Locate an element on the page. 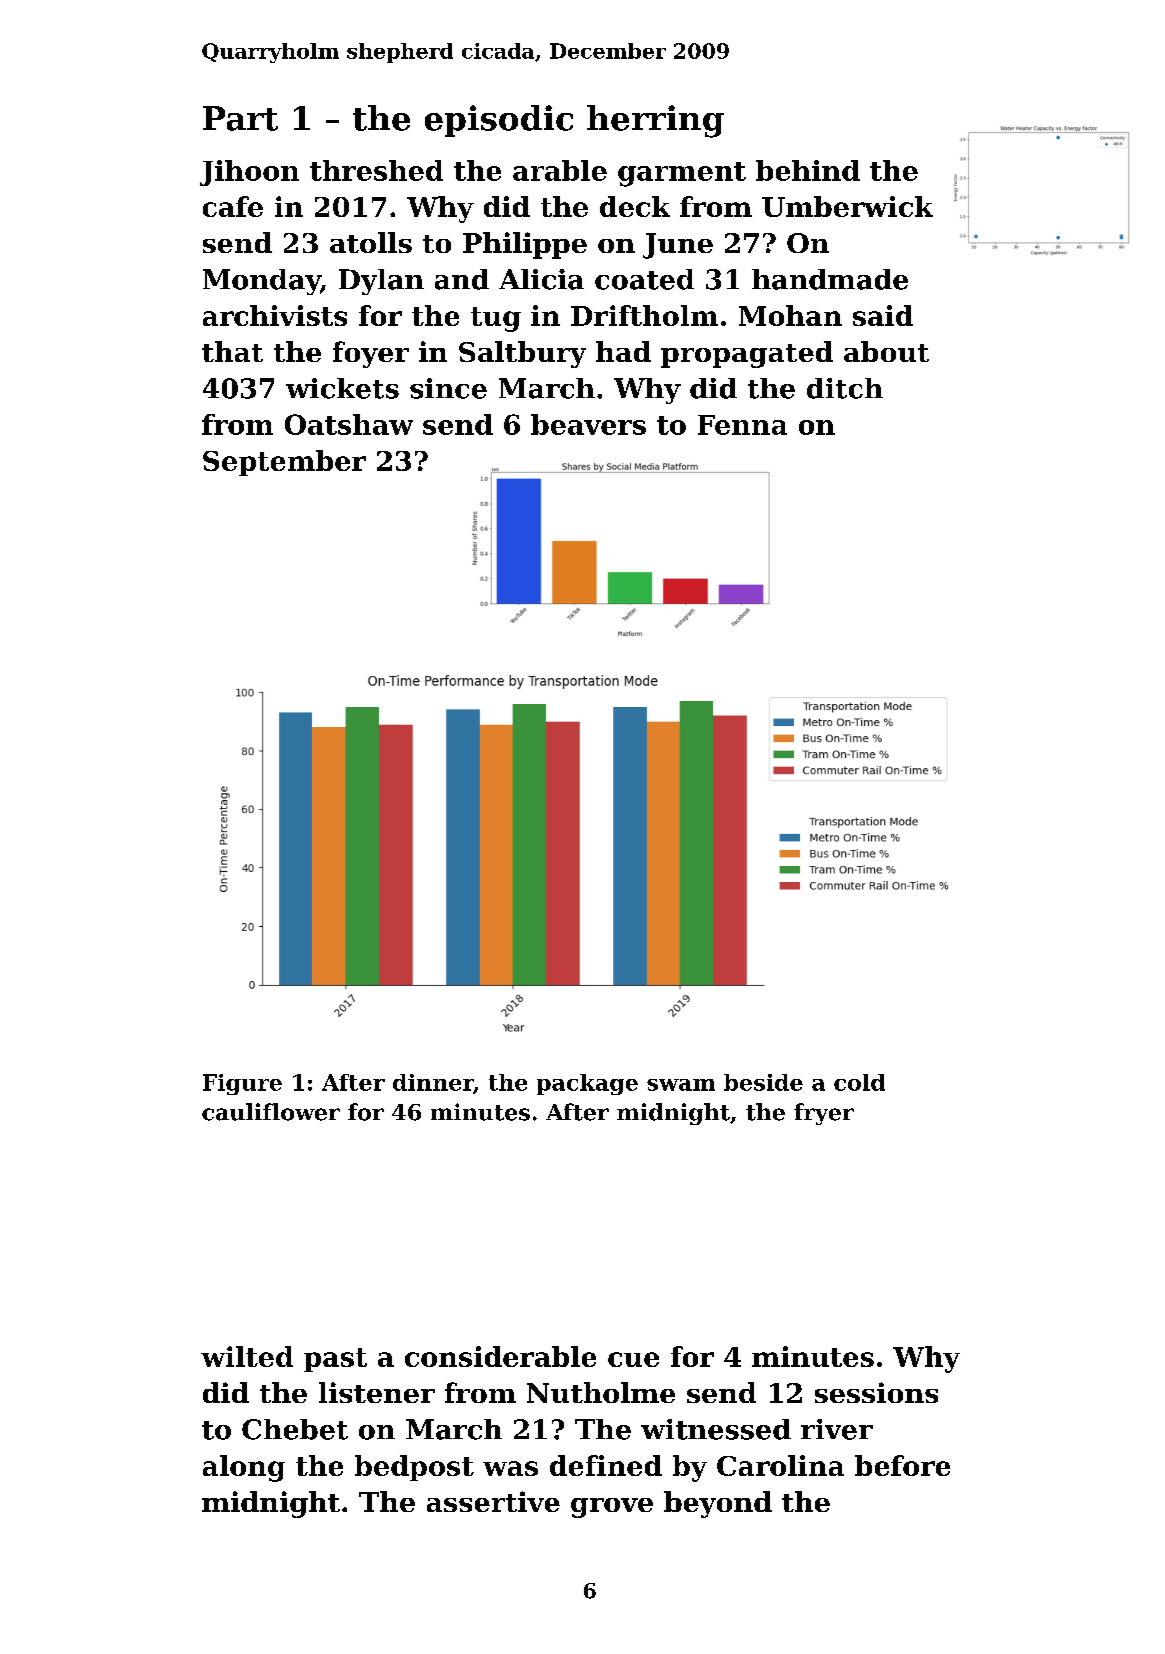 The width and height of the page is (1165, 1654). Fenna is located at coordinates (742, 425).
